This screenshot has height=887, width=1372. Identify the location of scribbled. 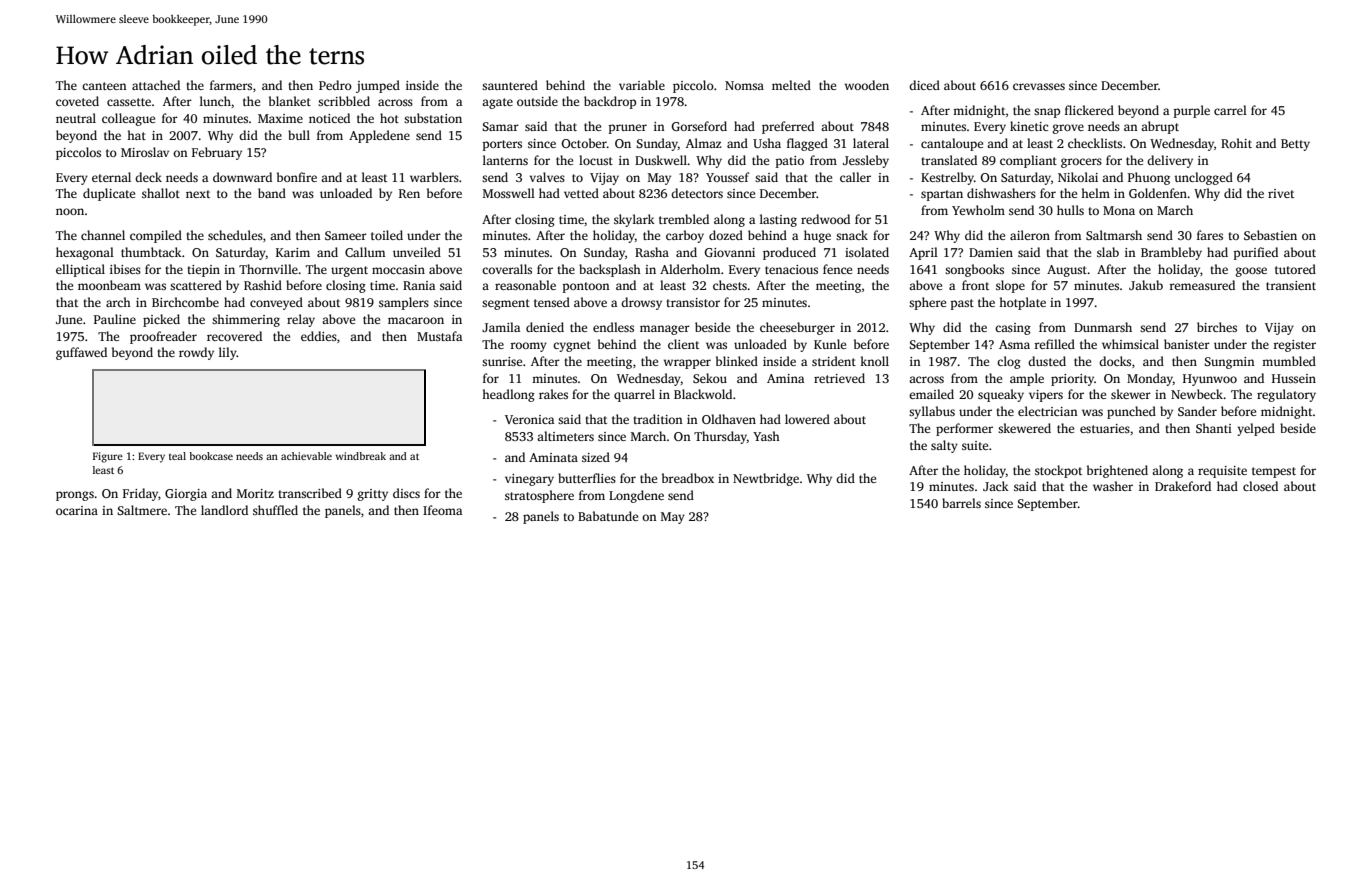
(344, 101).
